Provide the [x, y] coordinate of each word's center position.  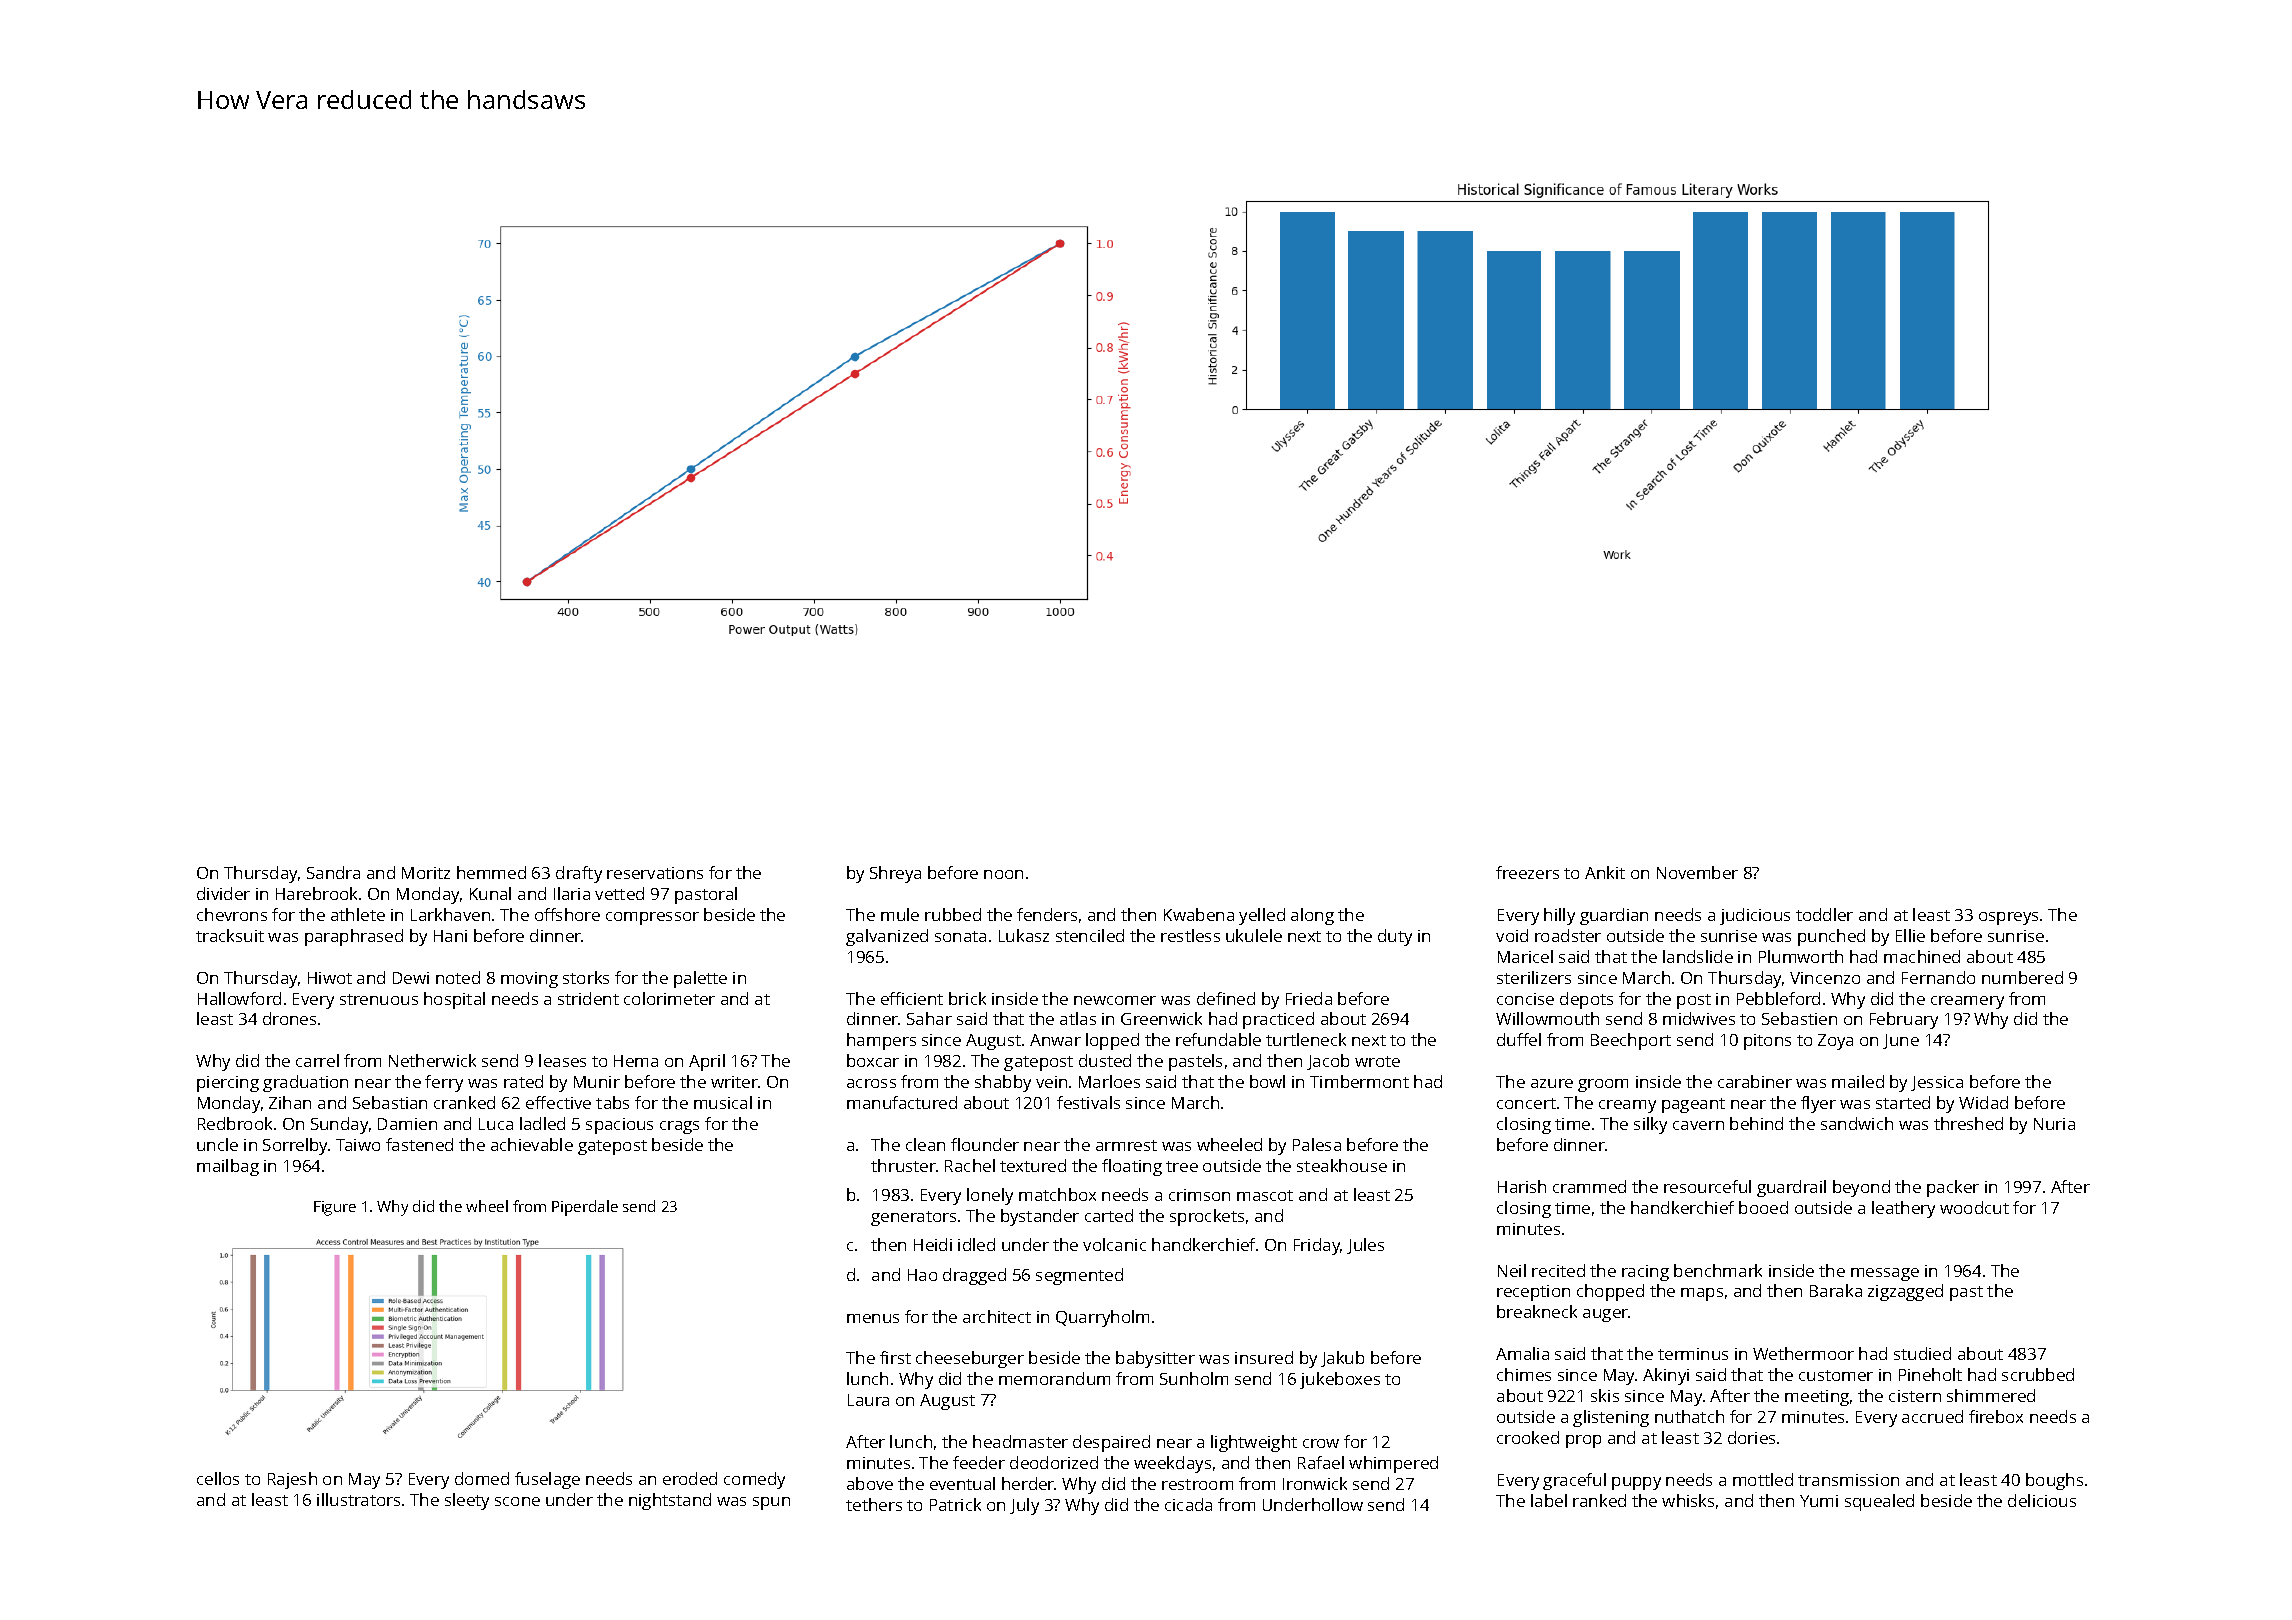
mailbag [228, 1167]
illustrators [358, 1499]
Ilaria [572, 893]
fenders [1047, 914]
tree [1182, 1166]
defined [1226, 998]
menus [873, 1318]
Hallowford [239, 998]
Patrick [955, 1504]
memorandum [1054, 1378]
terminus [1693, 1354]
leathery [1903, 1209]
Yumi [1819, 1501]
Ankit [1605, 872]
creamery [1967, 1002]
